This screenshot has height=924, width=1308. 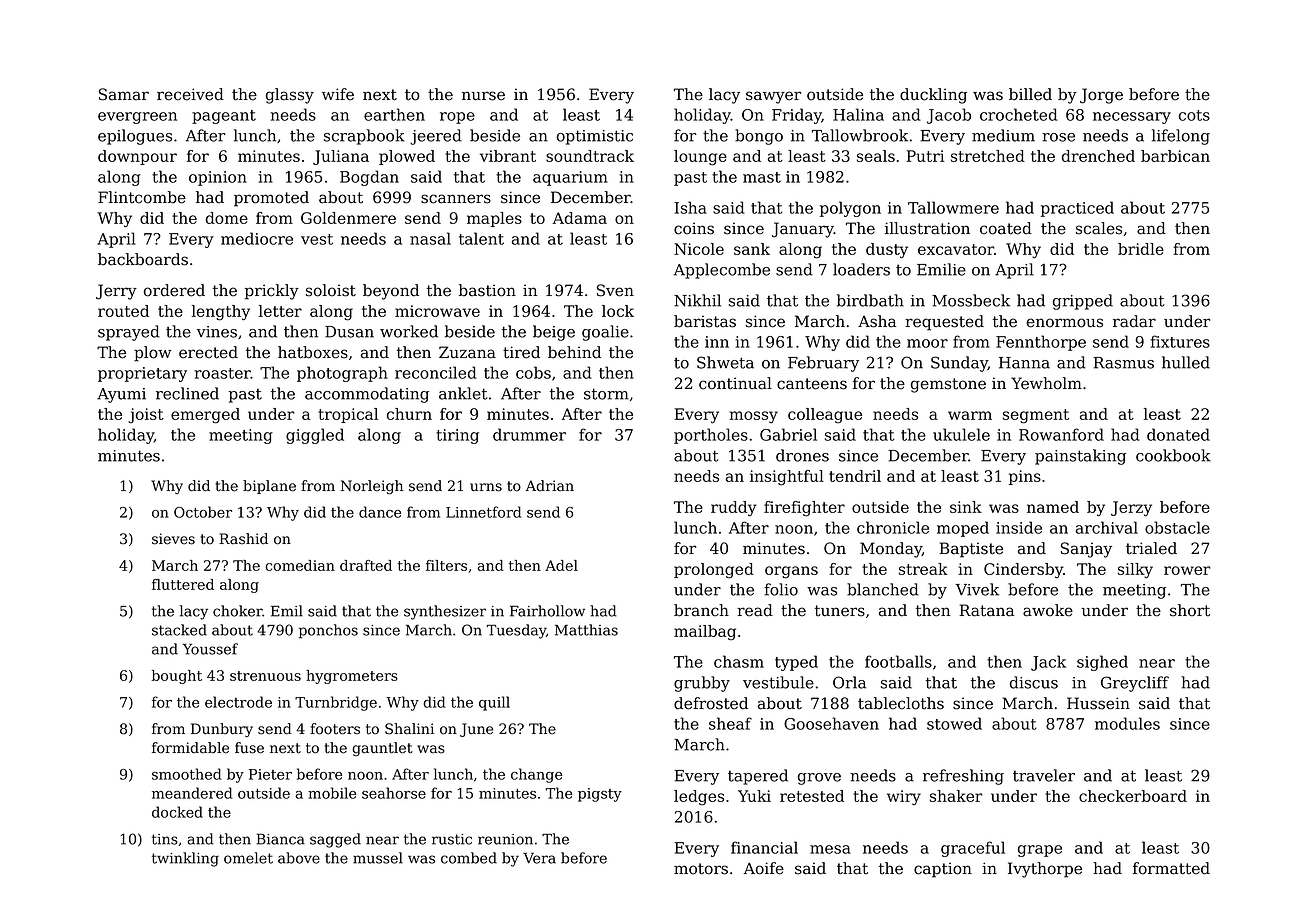 What do you see at coordinates (1101, 96) in the screenshot?
I see `Jorge` at bounding box center [1101, 96].
